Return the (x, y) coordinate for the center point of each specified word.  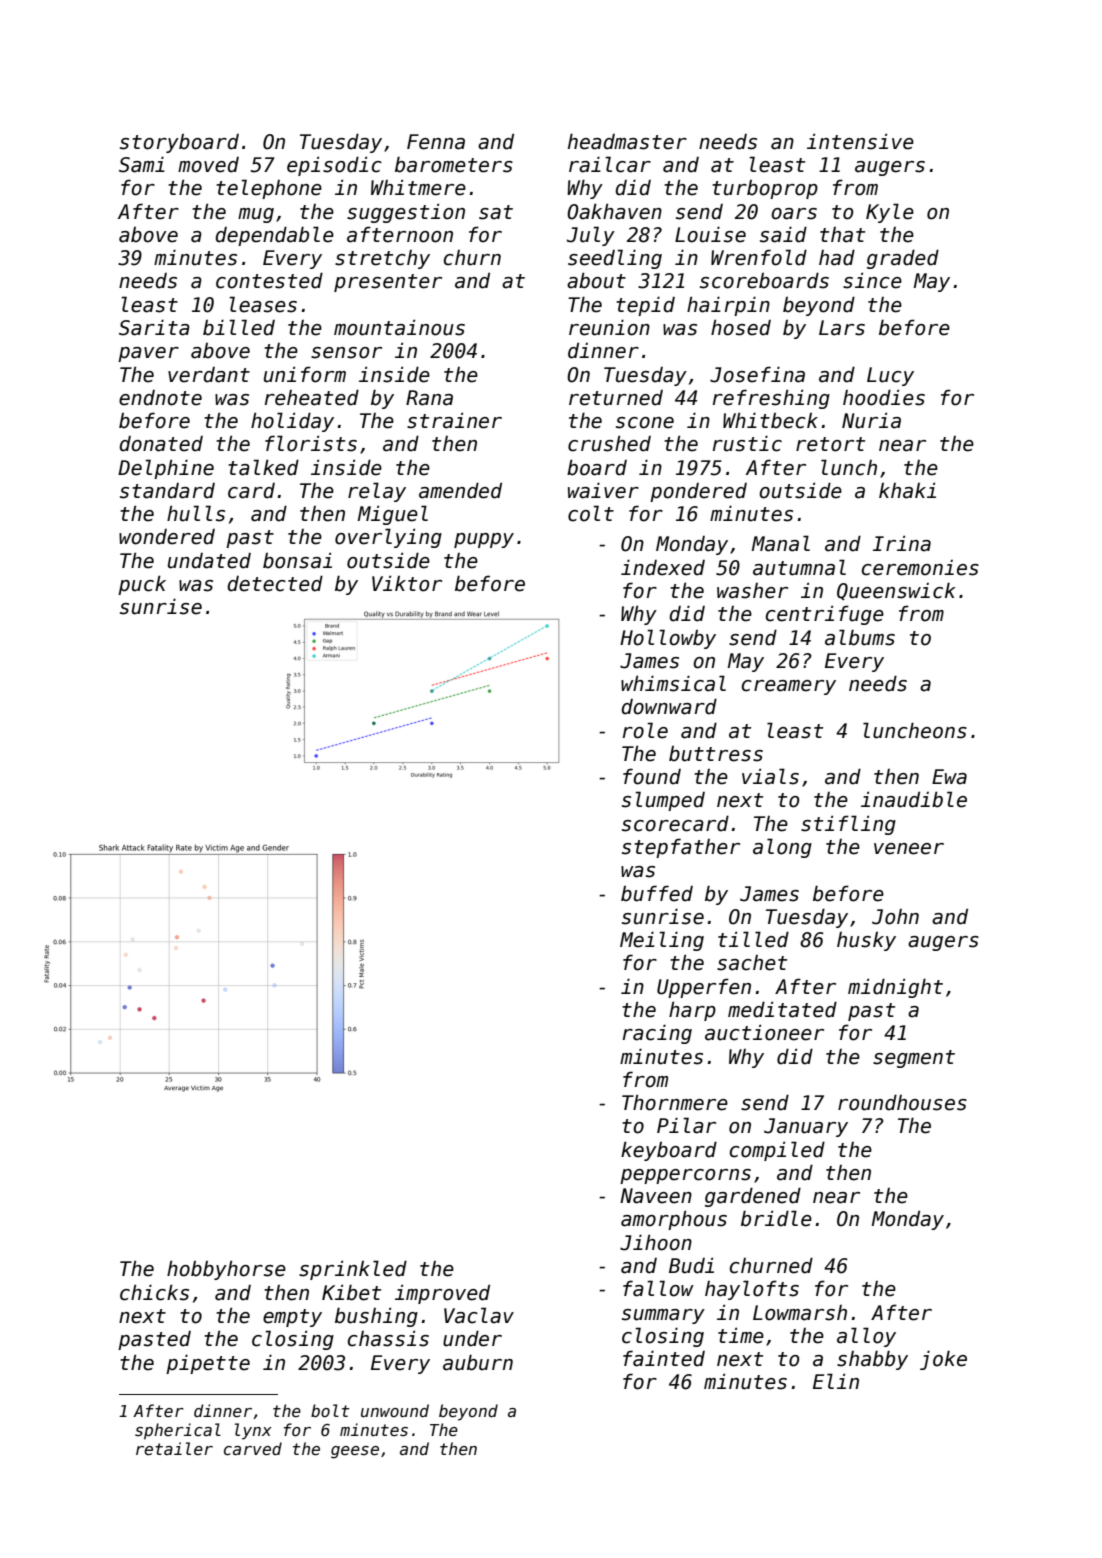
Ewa (949, 777)
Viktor (407, 583)
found (652, 776)
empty (292, 1318)
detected (275, 583)
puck (142, 585)
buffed (657, 893)
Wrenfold (759, 257)
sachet (752, 963)
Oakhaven (614, 211)
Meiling (662, 941)
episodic (334, 166)
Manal (781, 543)
